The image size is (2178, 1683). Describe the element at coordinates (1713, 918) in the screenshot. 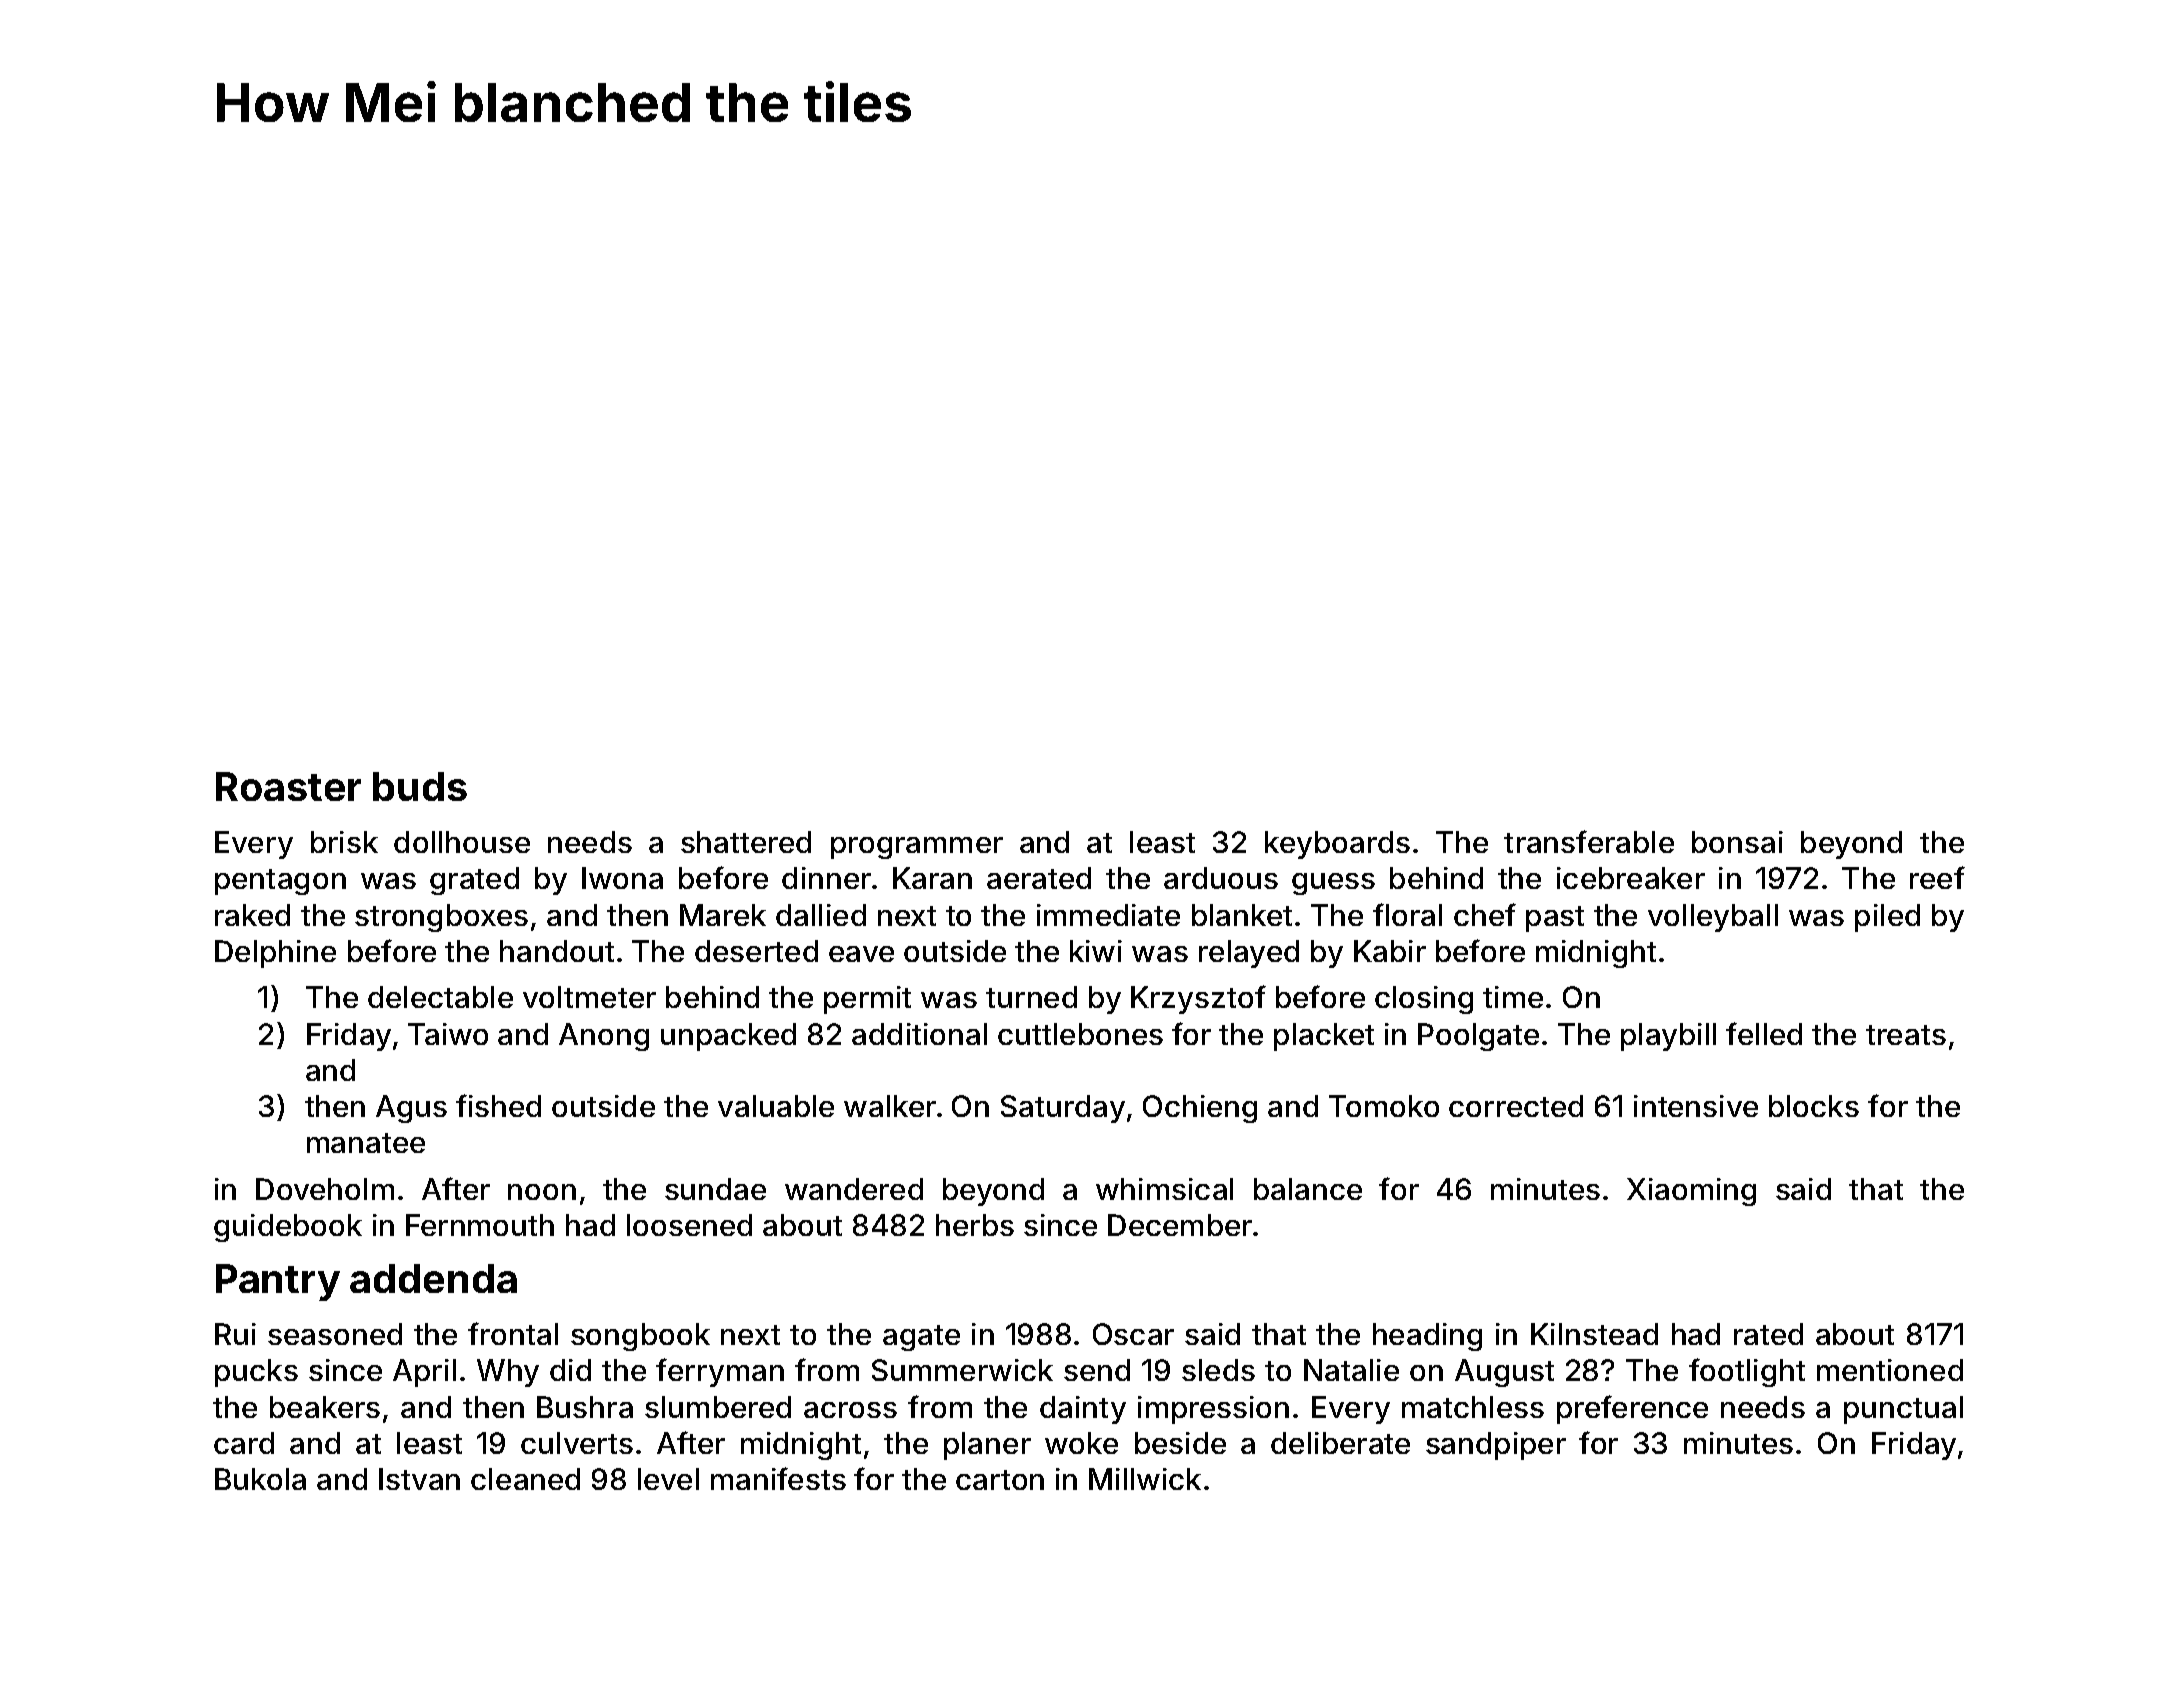

I see `volleyball` at that location.
